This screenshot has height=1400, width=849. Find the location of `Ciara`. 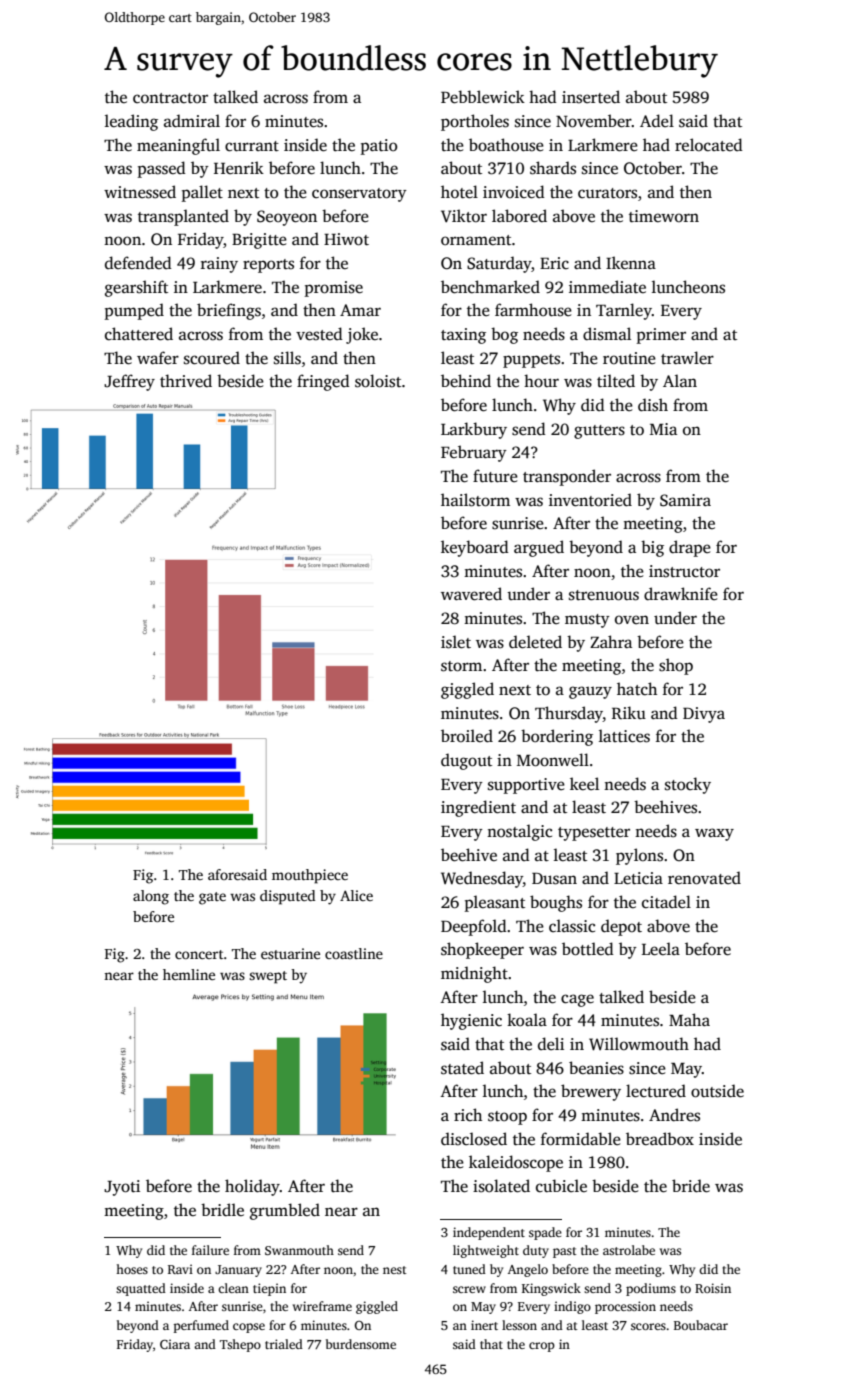

Ciara is located at coordinates (175, 1344).
